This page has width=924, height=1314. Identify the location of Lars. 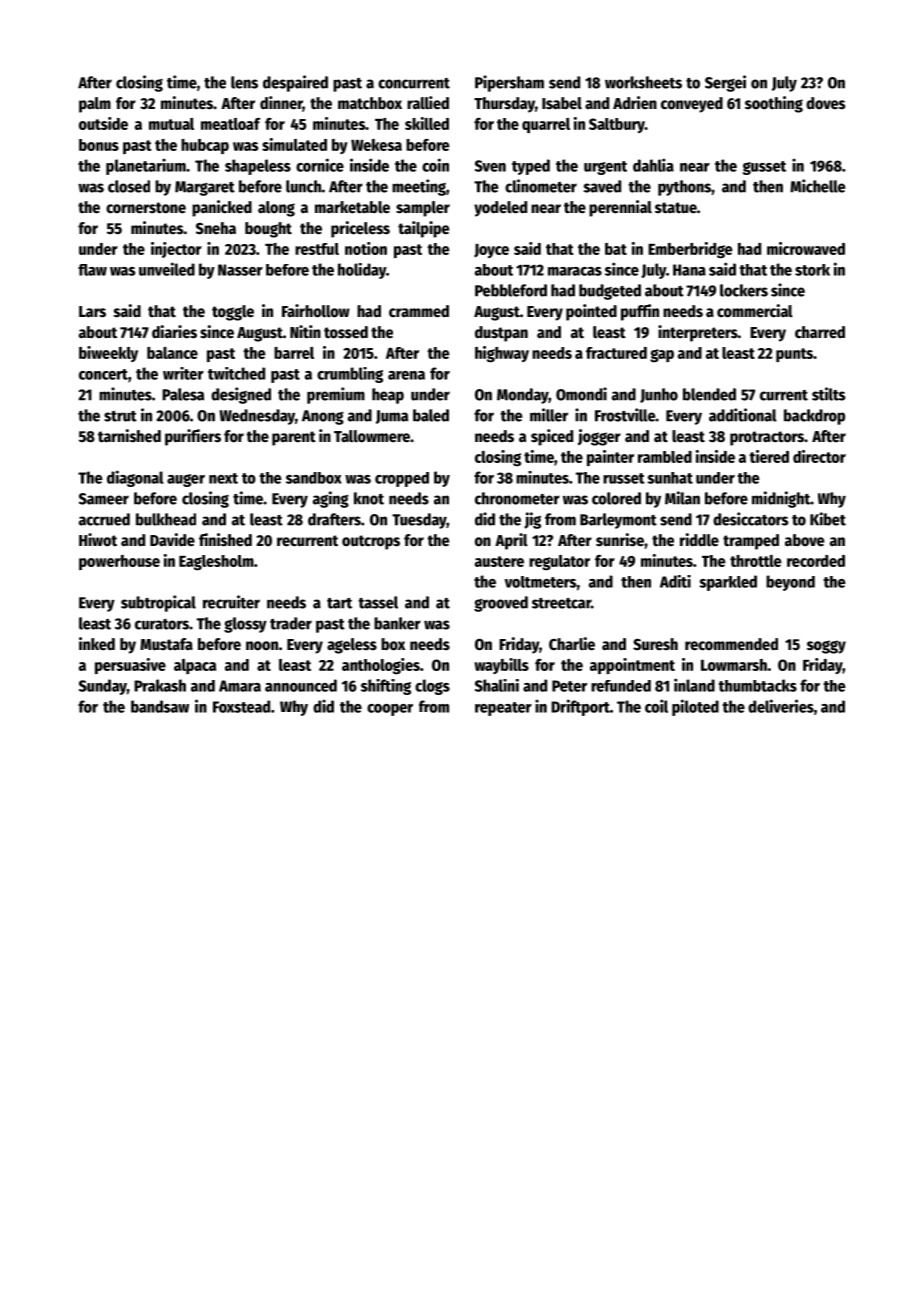
(92, 312).
